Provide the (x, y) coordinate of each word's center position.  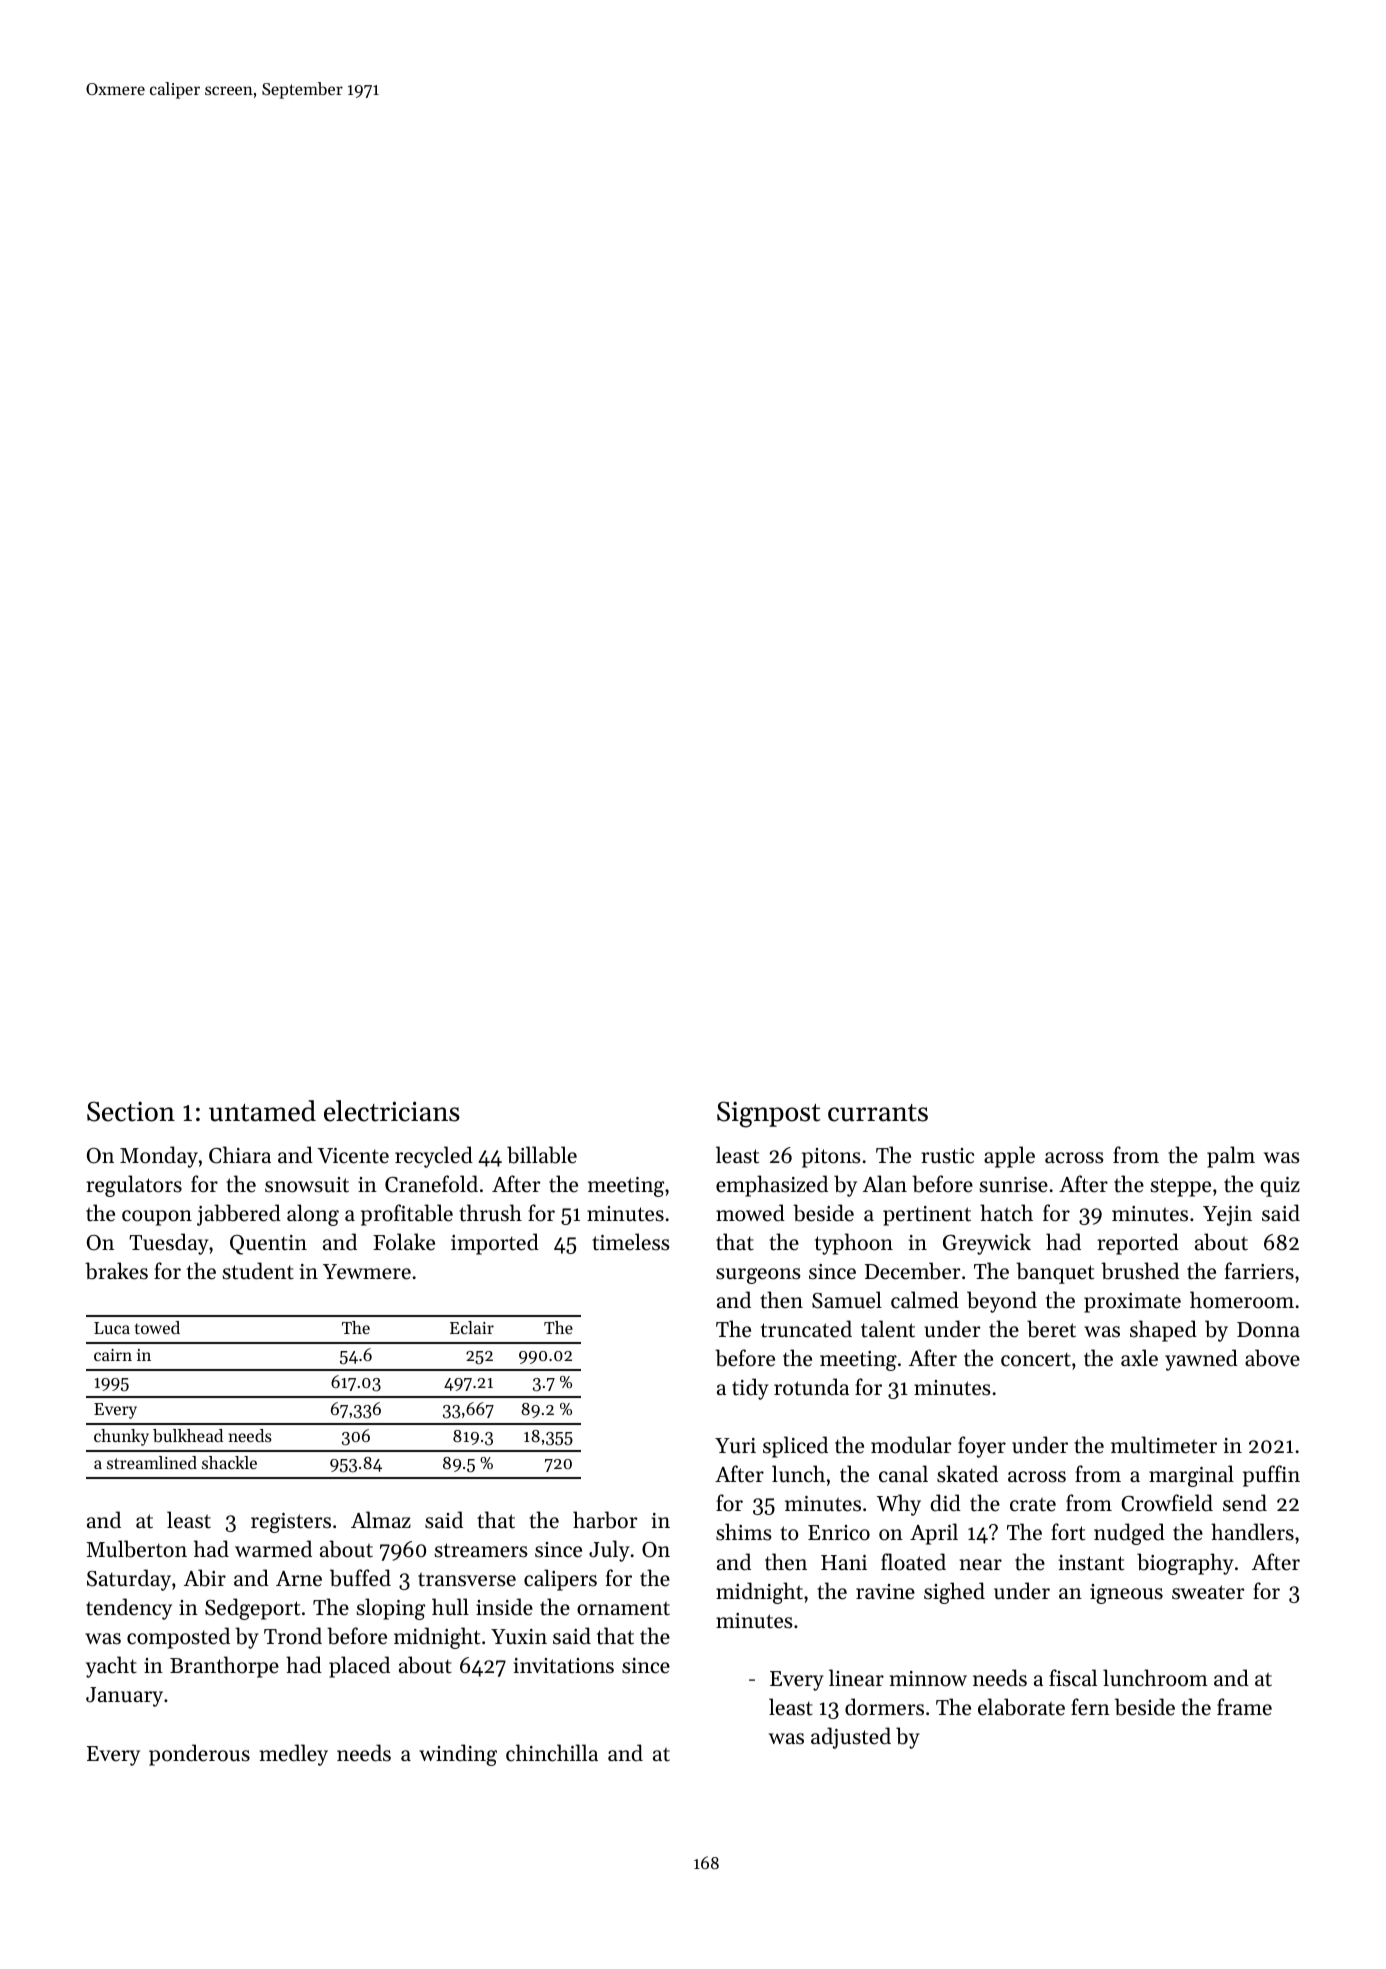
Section (131, 1111)
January (124, 1697)
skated (967, 1474)
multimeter (1164, 1445)
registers (291, 1523)
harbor (605, 1520)
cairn (113, 1355)
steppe (1181, 1187)
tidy (750, 1389)
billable (542, 1155)
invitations (564, 1666)
